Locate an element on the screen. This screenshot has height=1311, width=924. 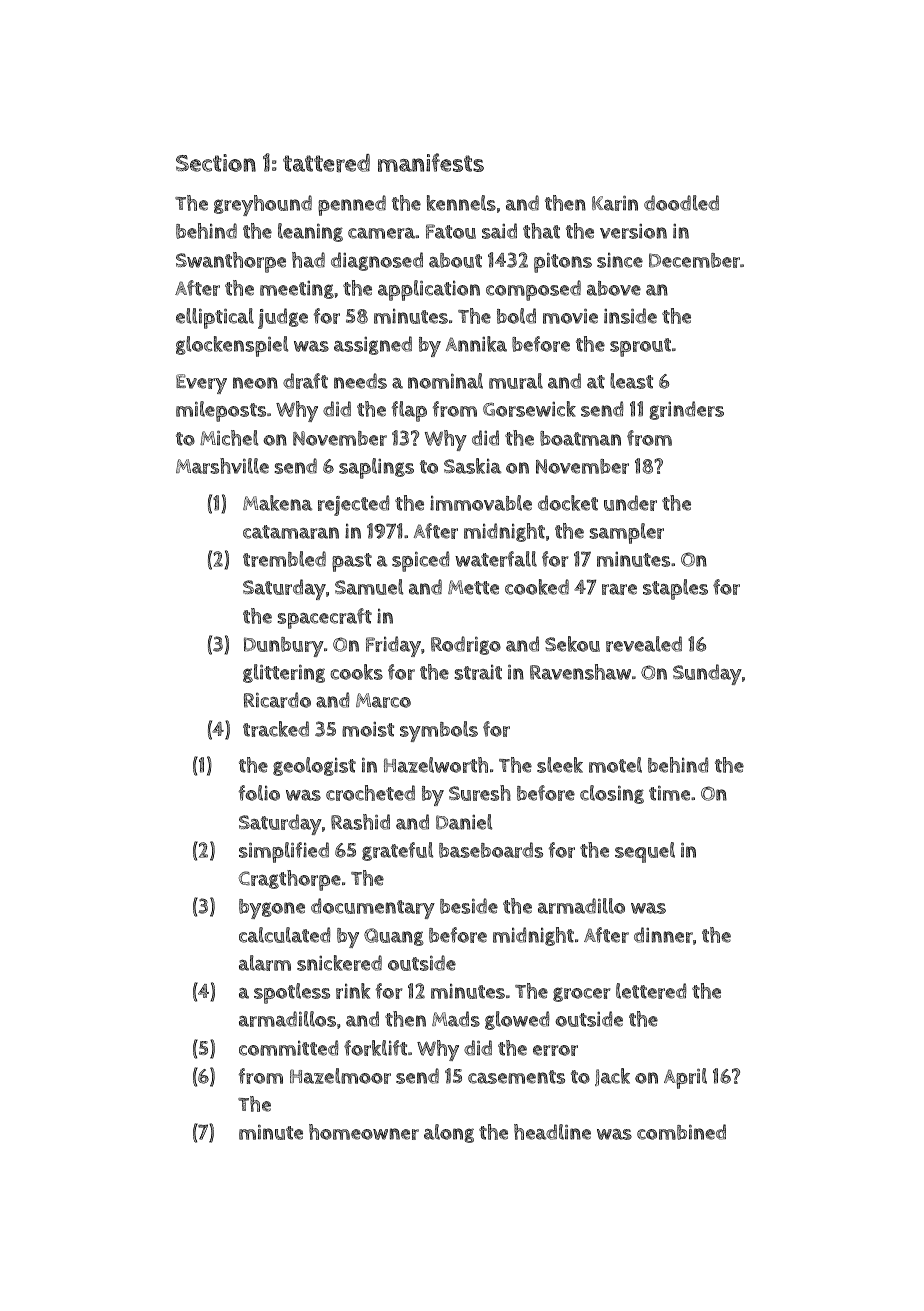
error is located at coordinates (555, 1050).
